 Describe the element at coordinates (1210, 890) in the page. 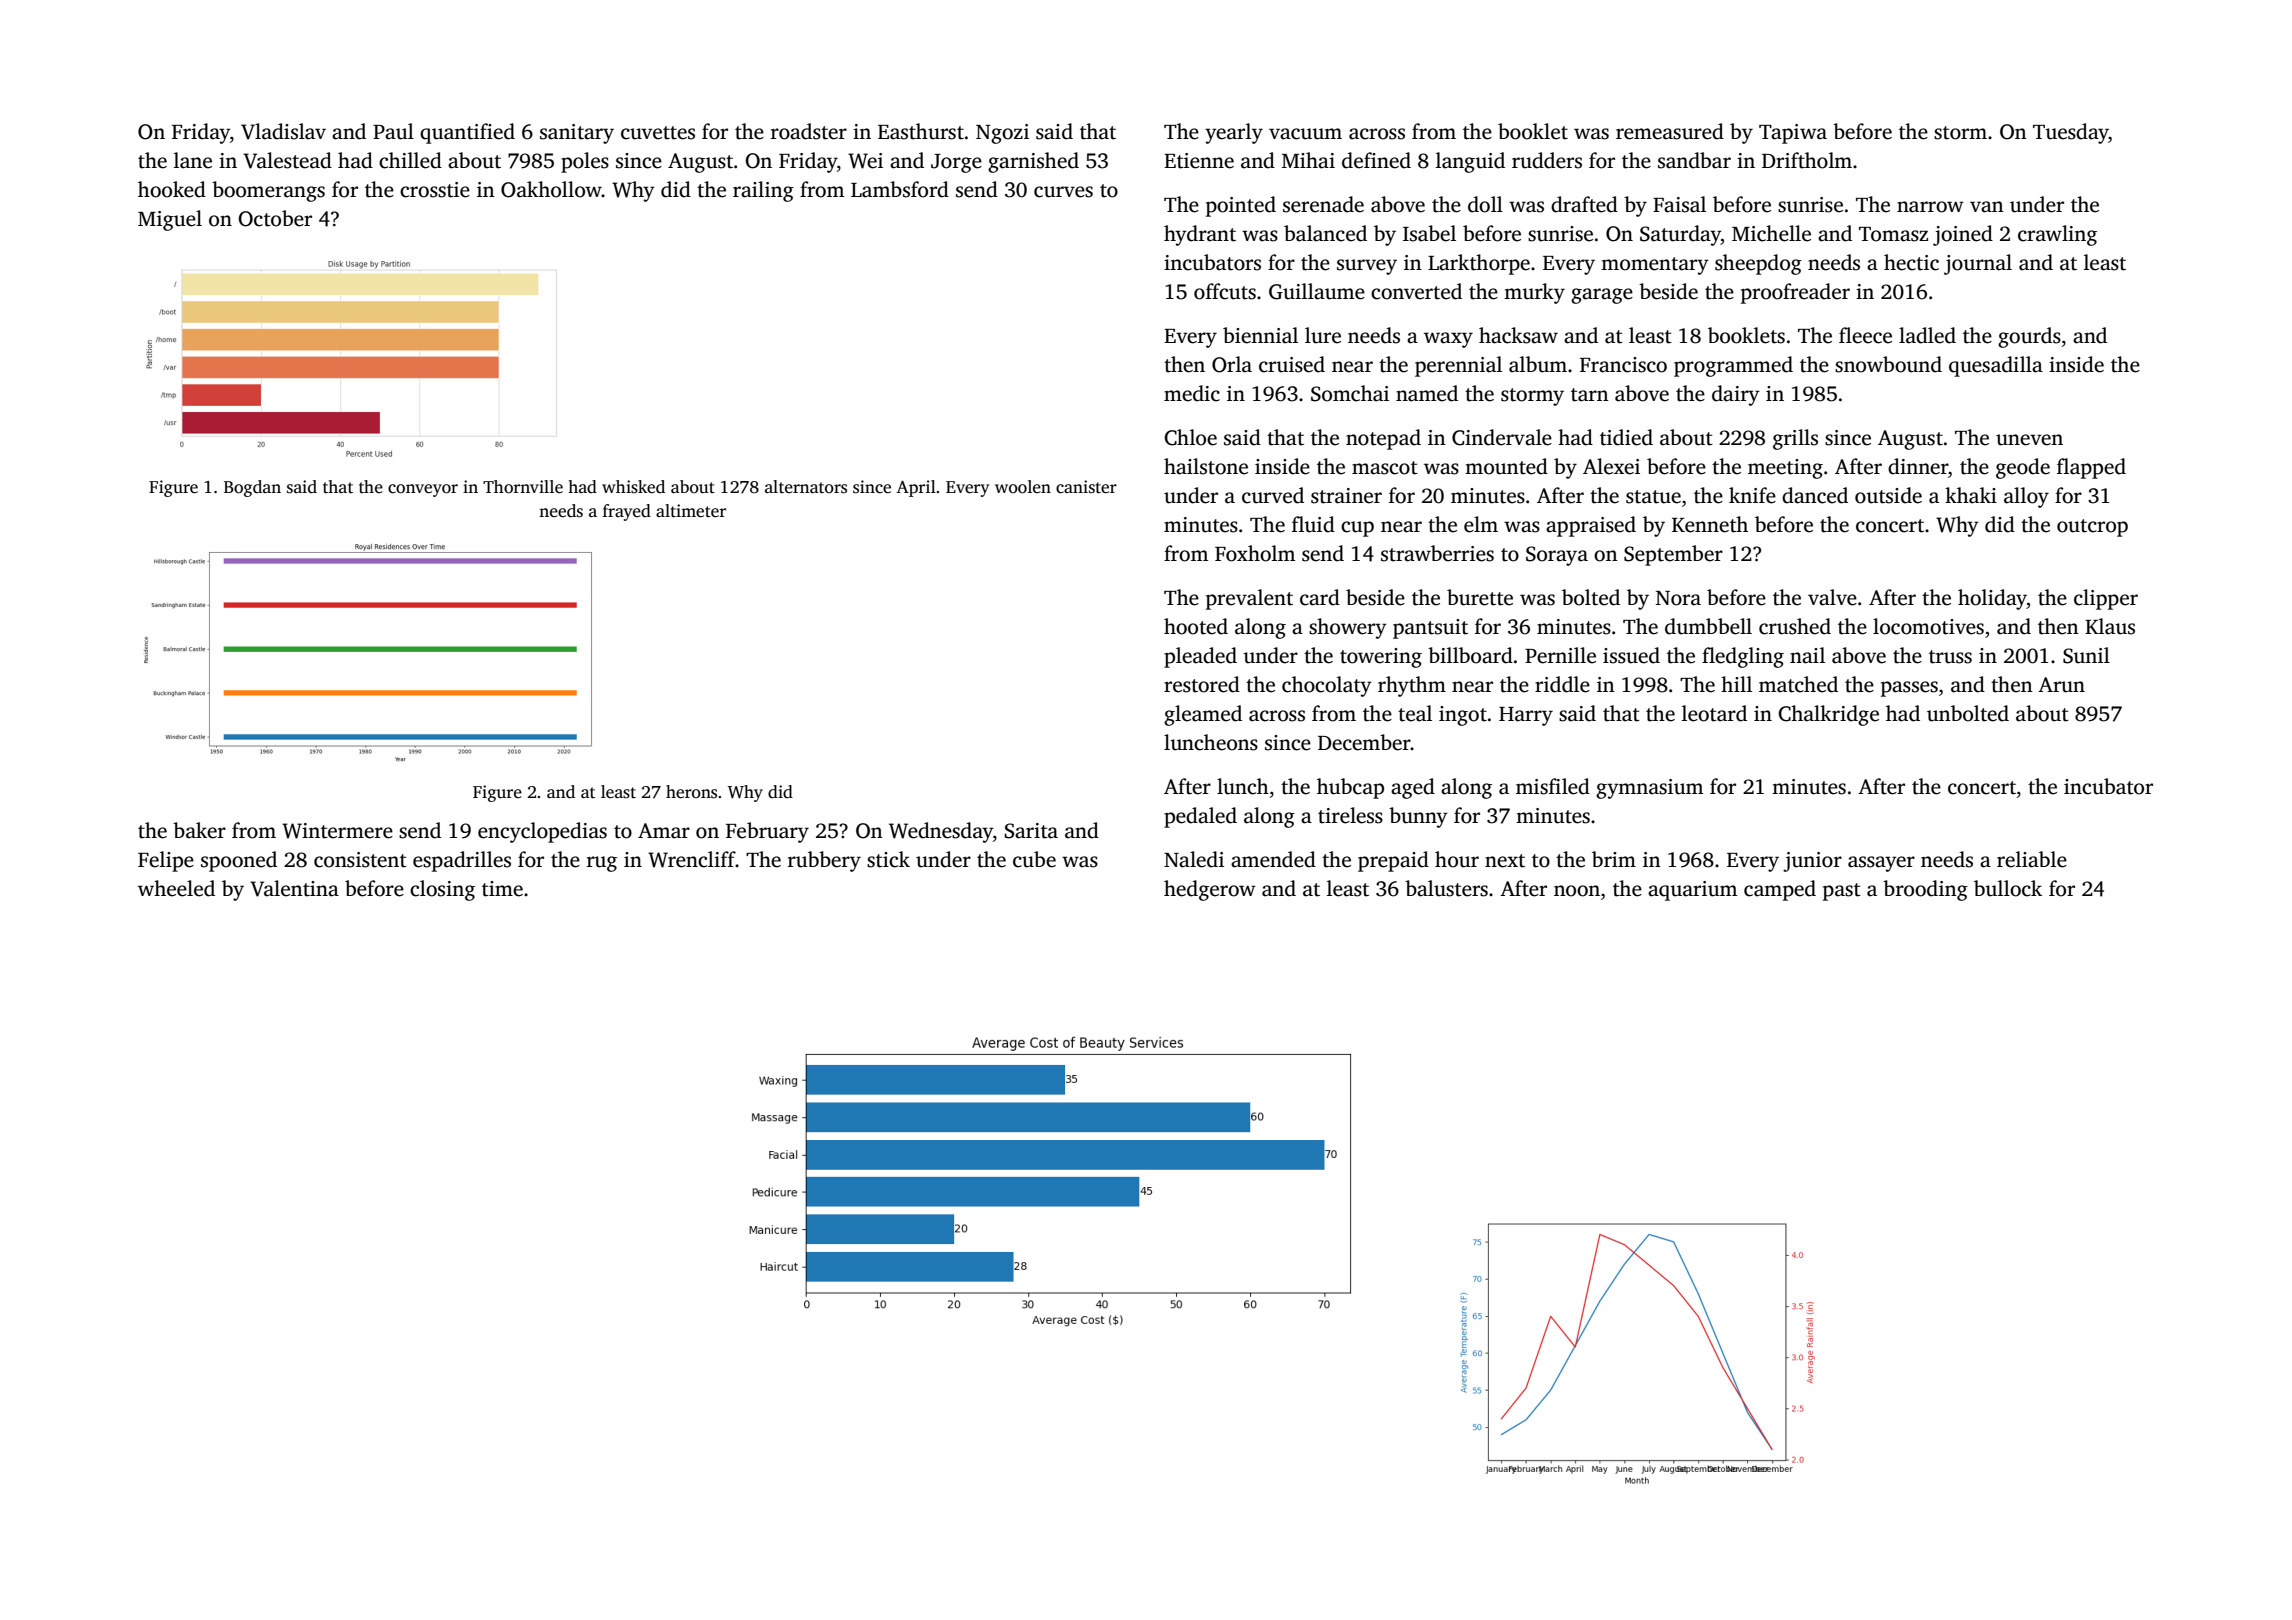

I see `hedgerow` at that location.
